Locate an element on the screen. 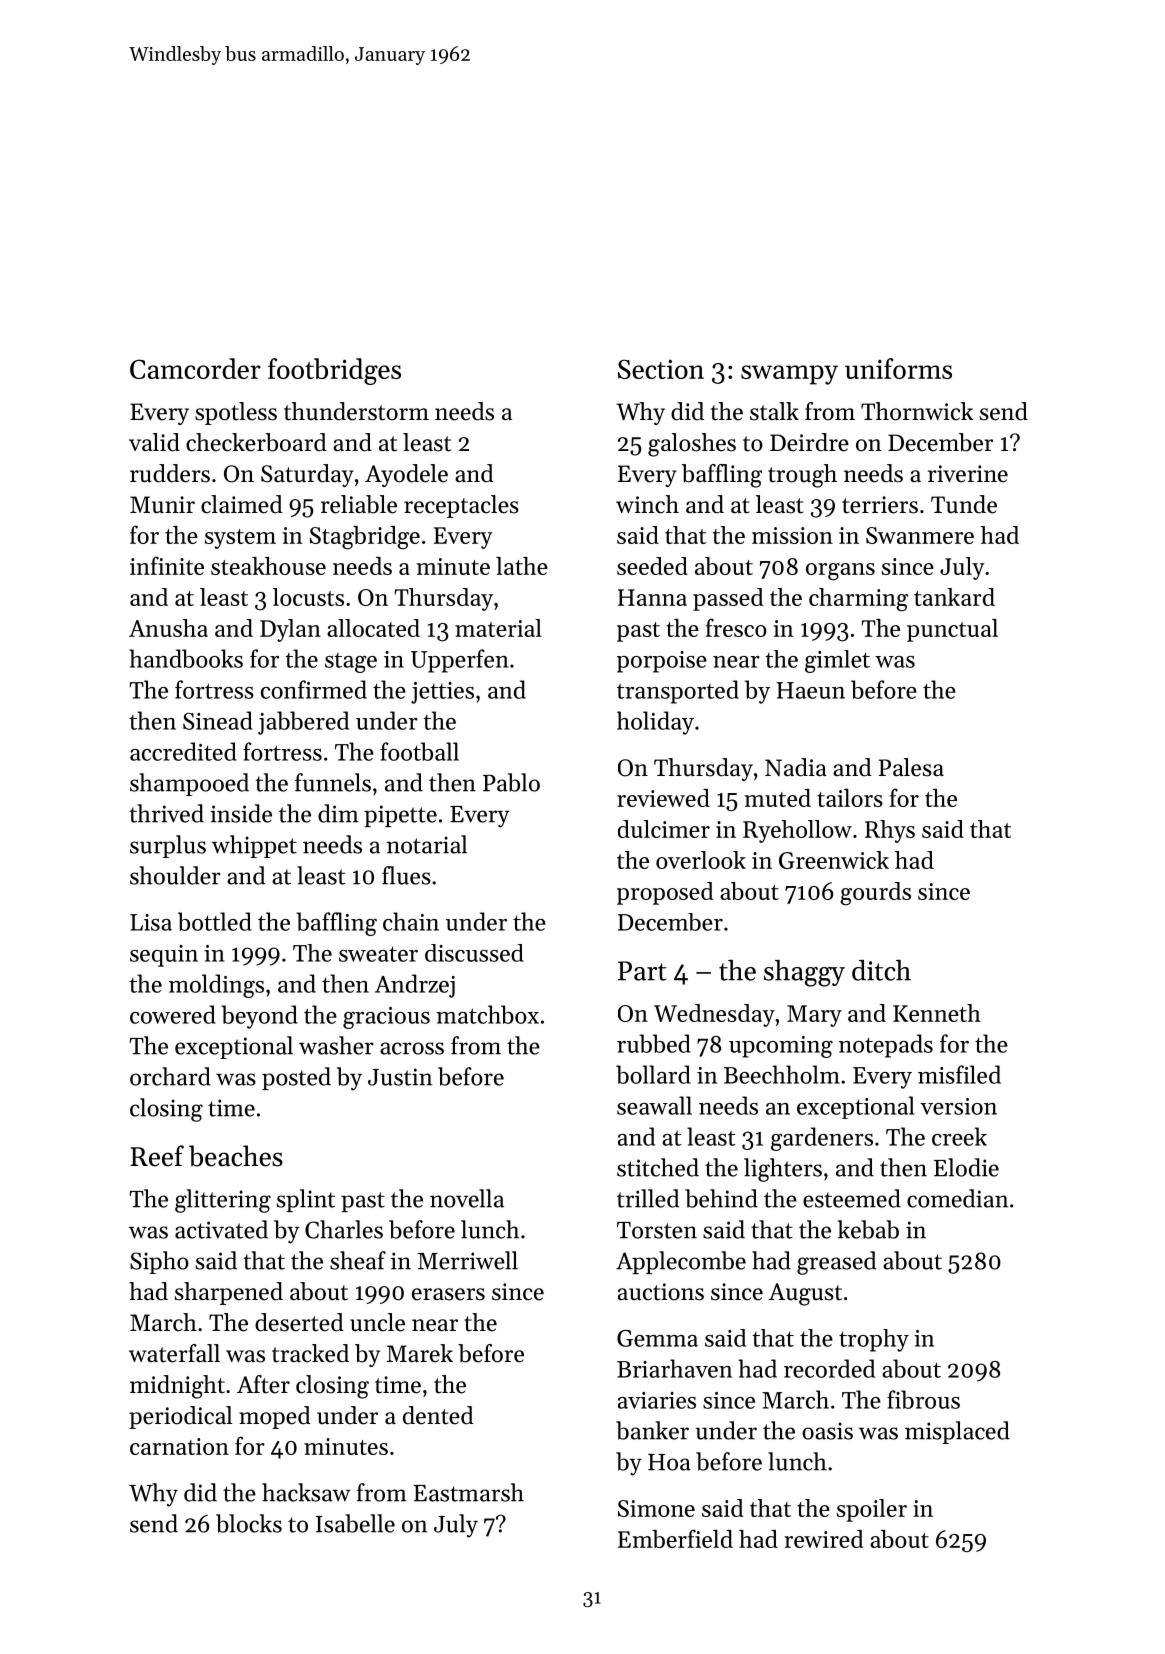  shaggy is located at coordinates (804, 973).
